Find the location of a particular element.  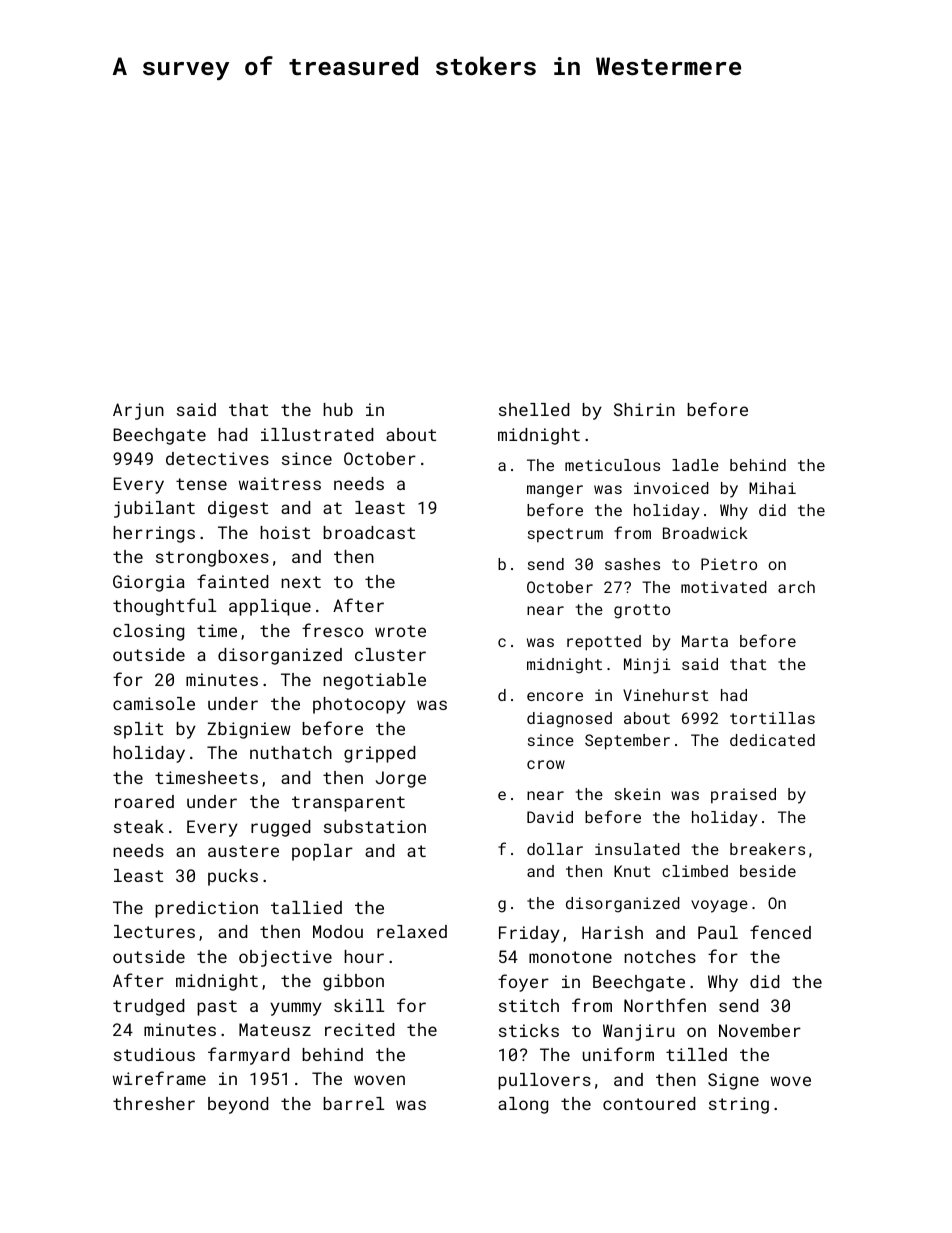

sashes is located at coordinates (632, 564).
